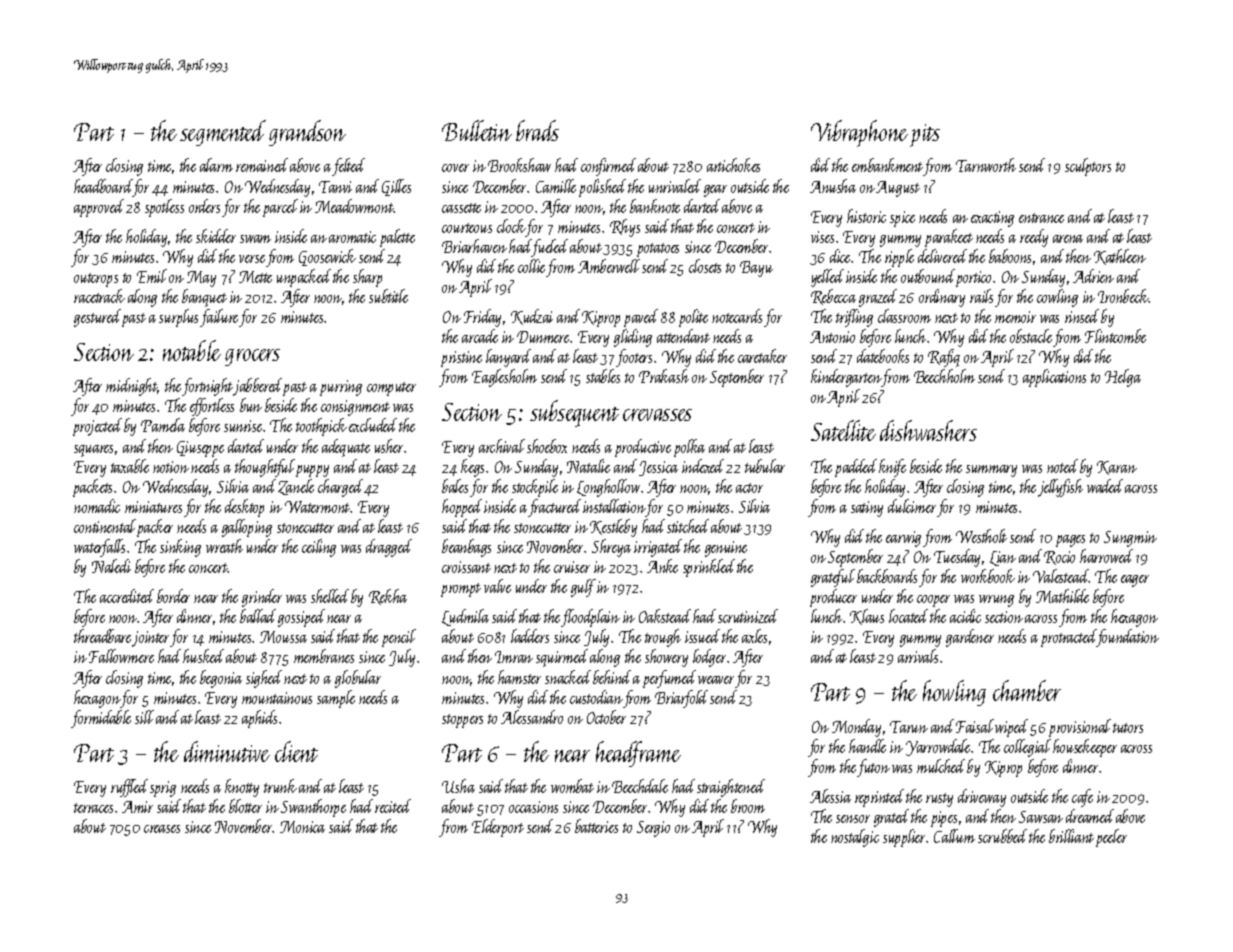  What do you see at coordinates (705, 266) in the screenshot?
I see `closets` at bounding box center [705, 266].
